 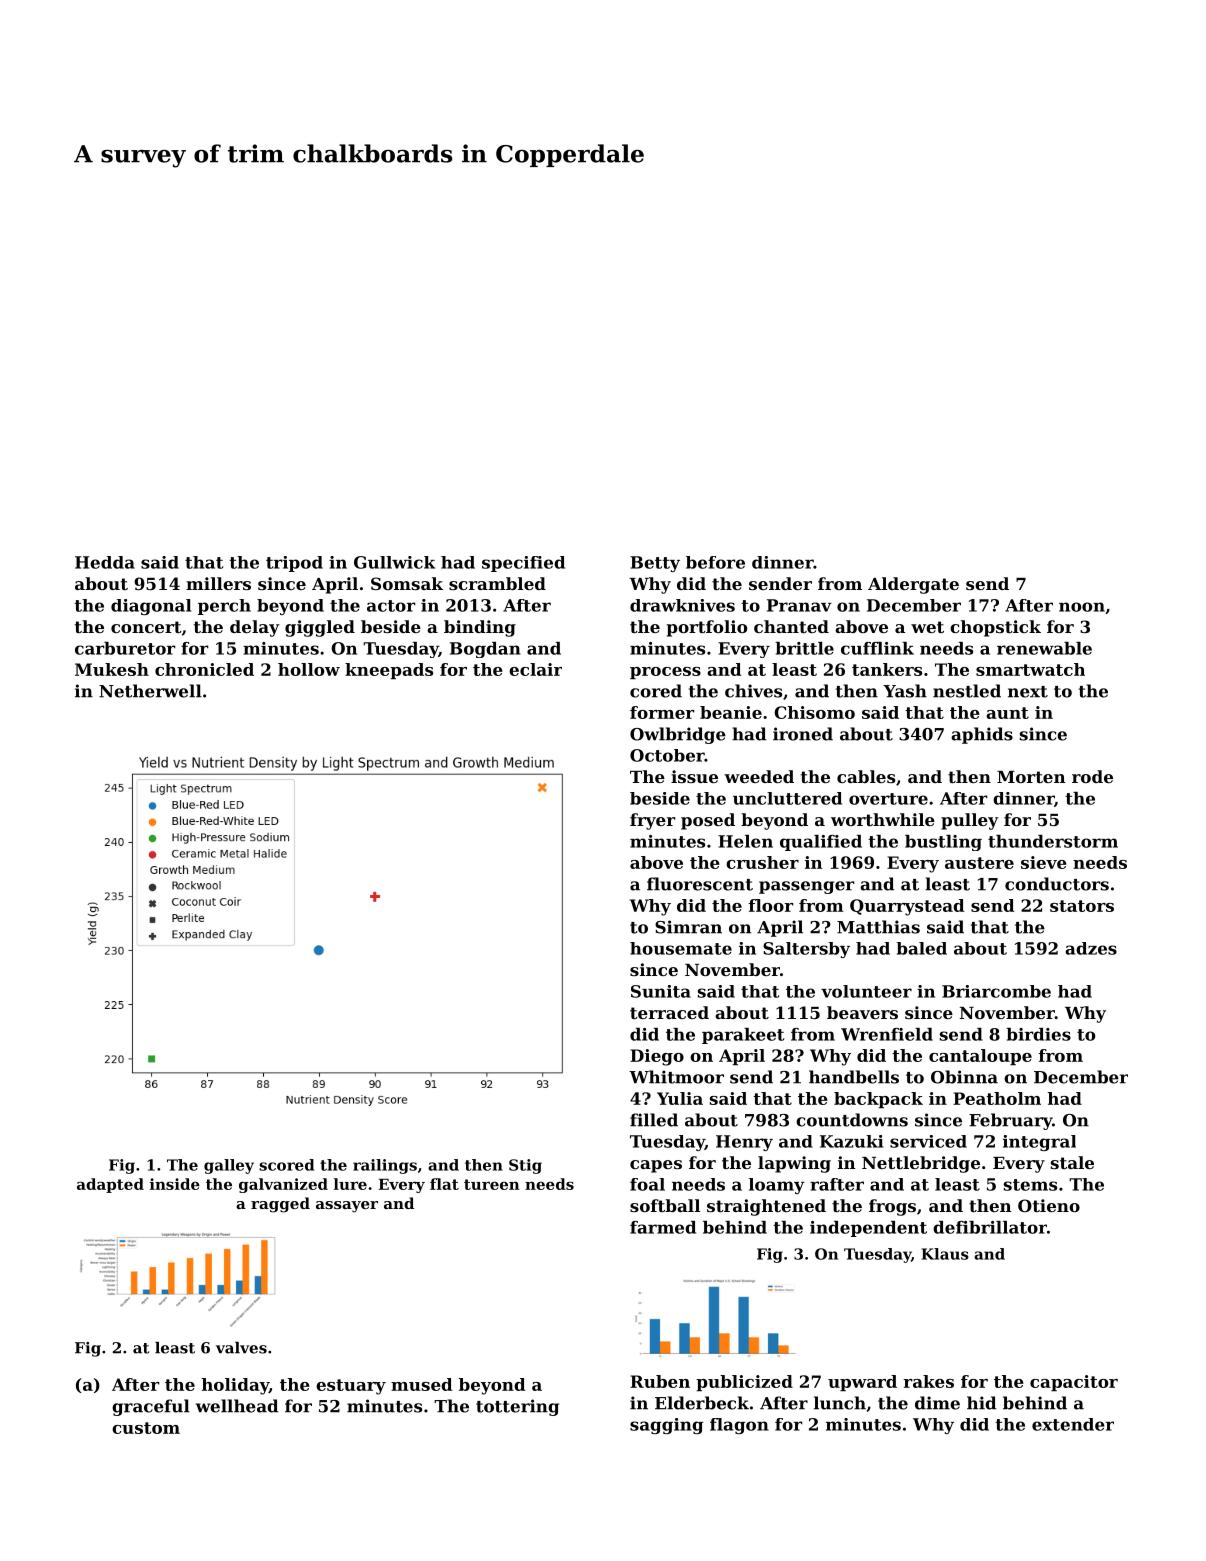 I want to click on custom, so click(x=146, y=1428).
